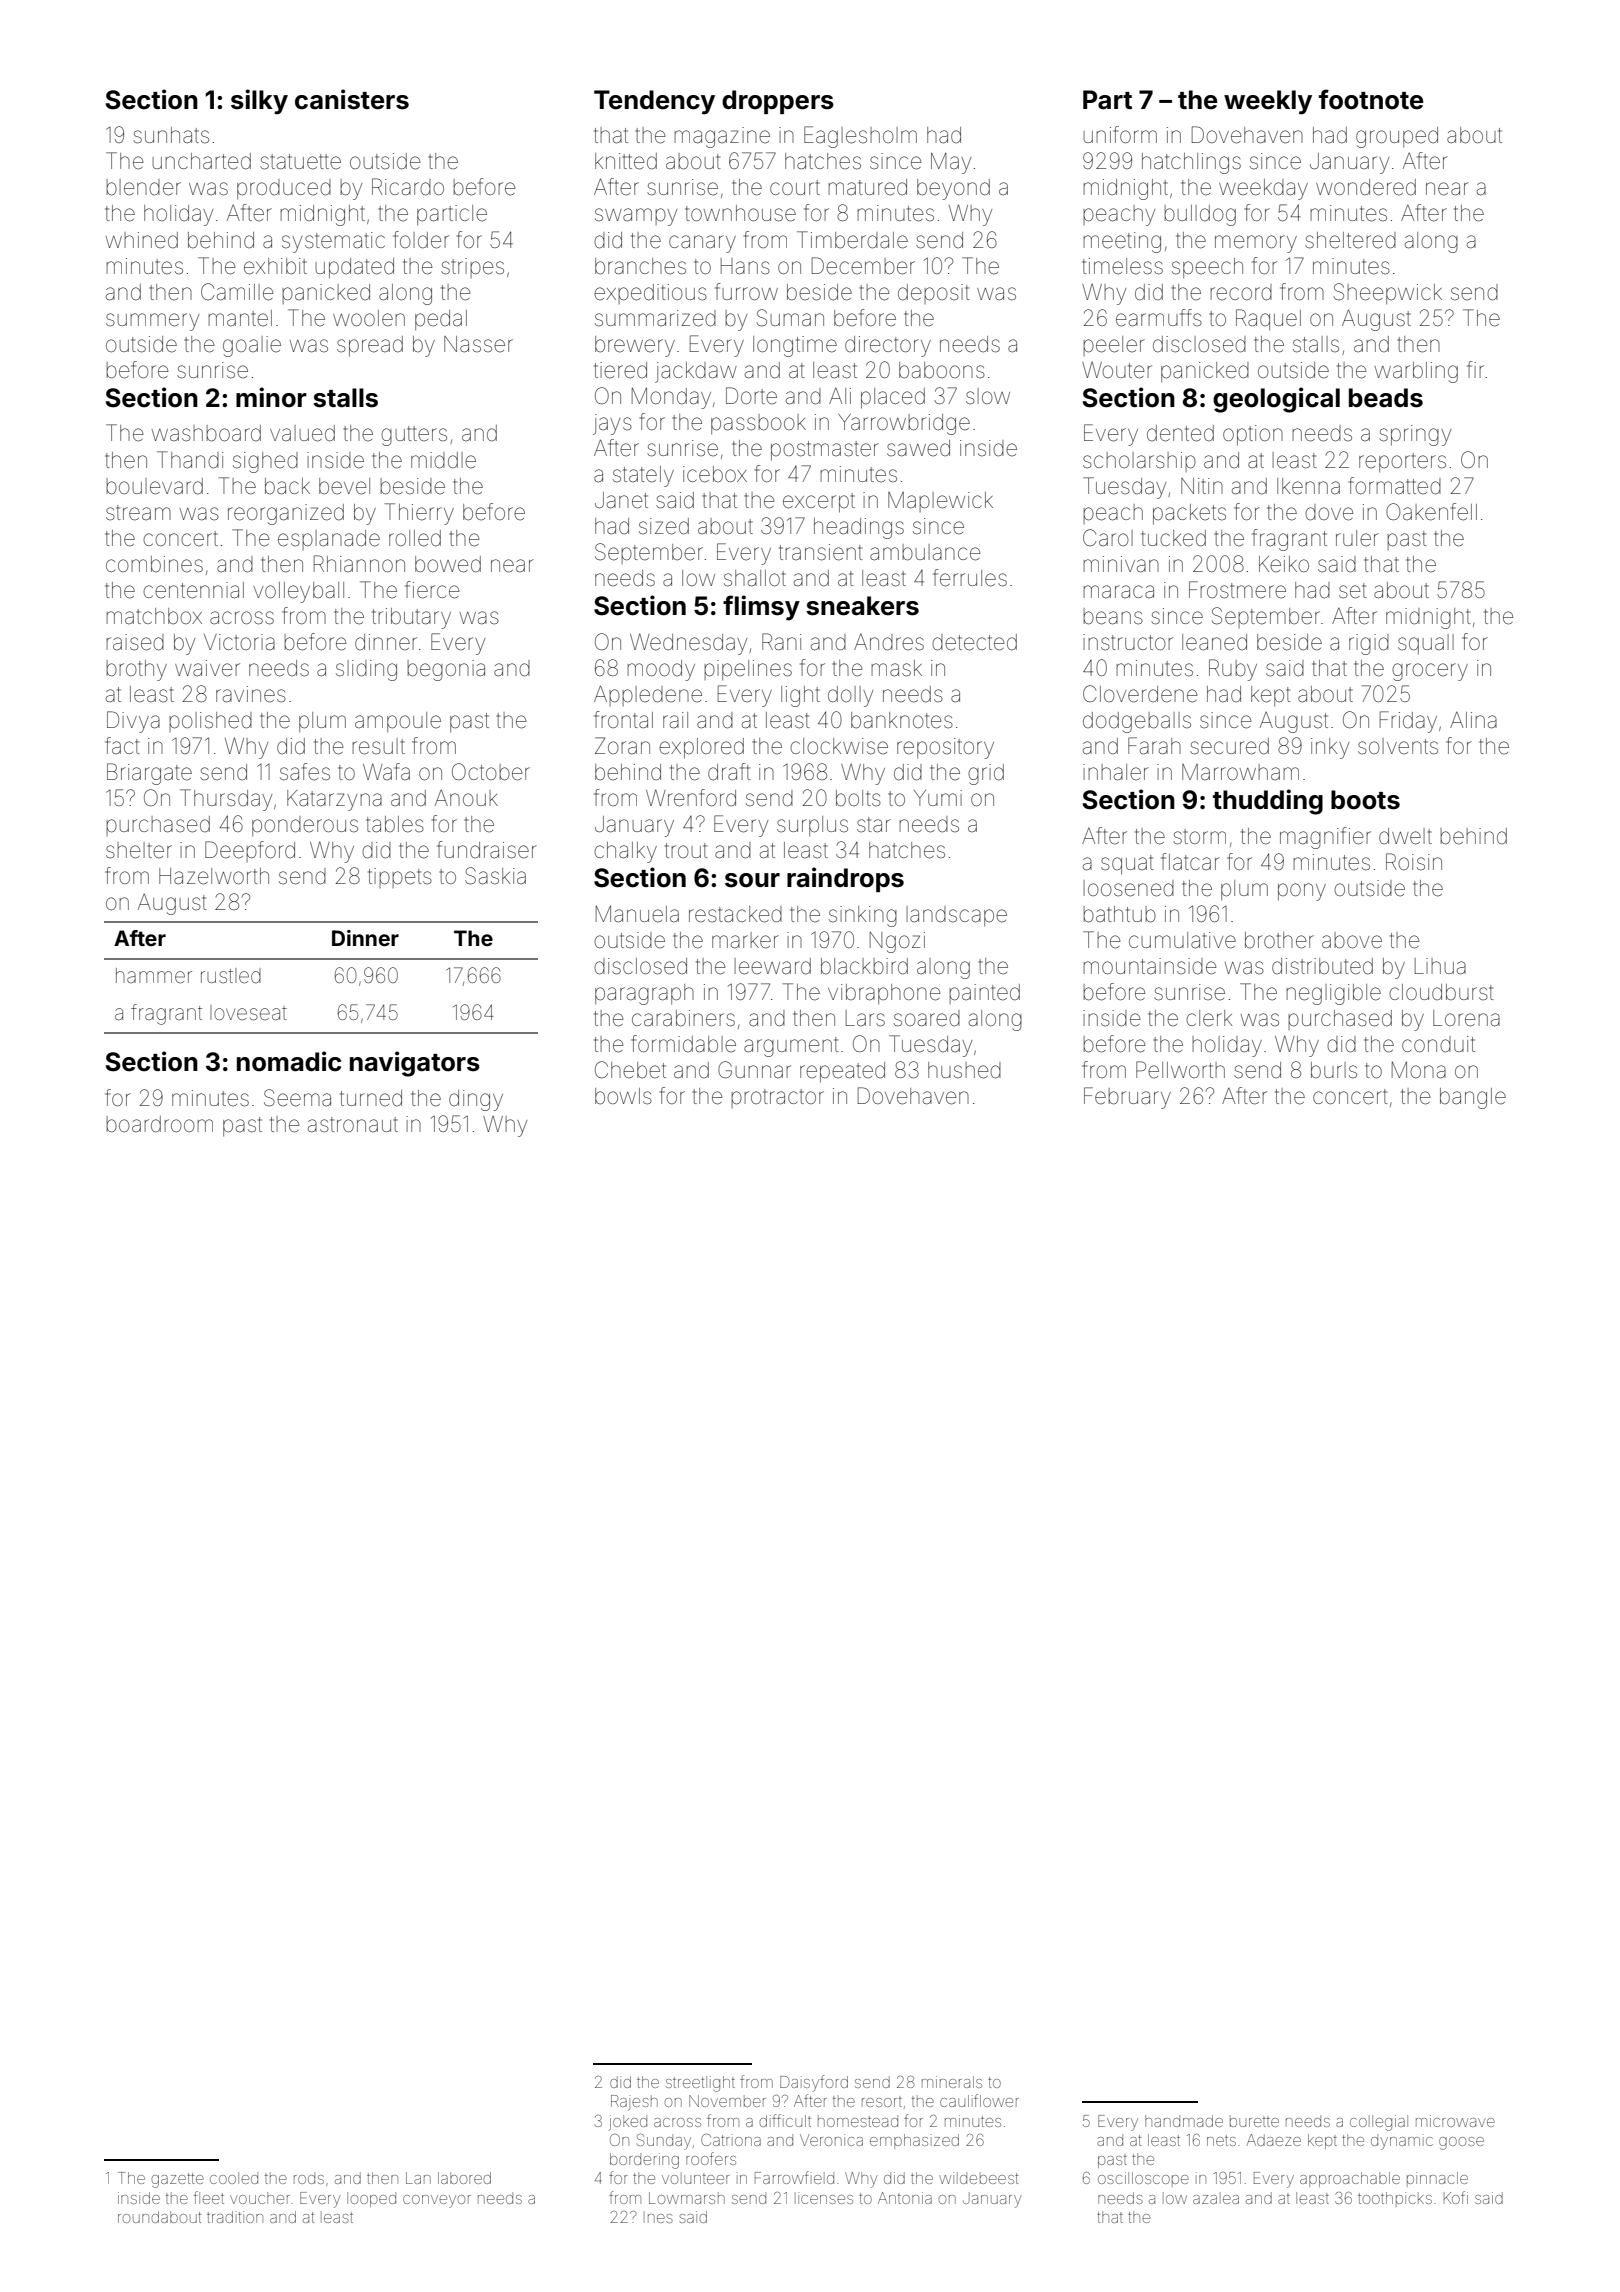 This screenshot has height=2292, width=1620. Describe the element at coordinates (773, 966) in the screenshot. I see `leeward` at that location.
